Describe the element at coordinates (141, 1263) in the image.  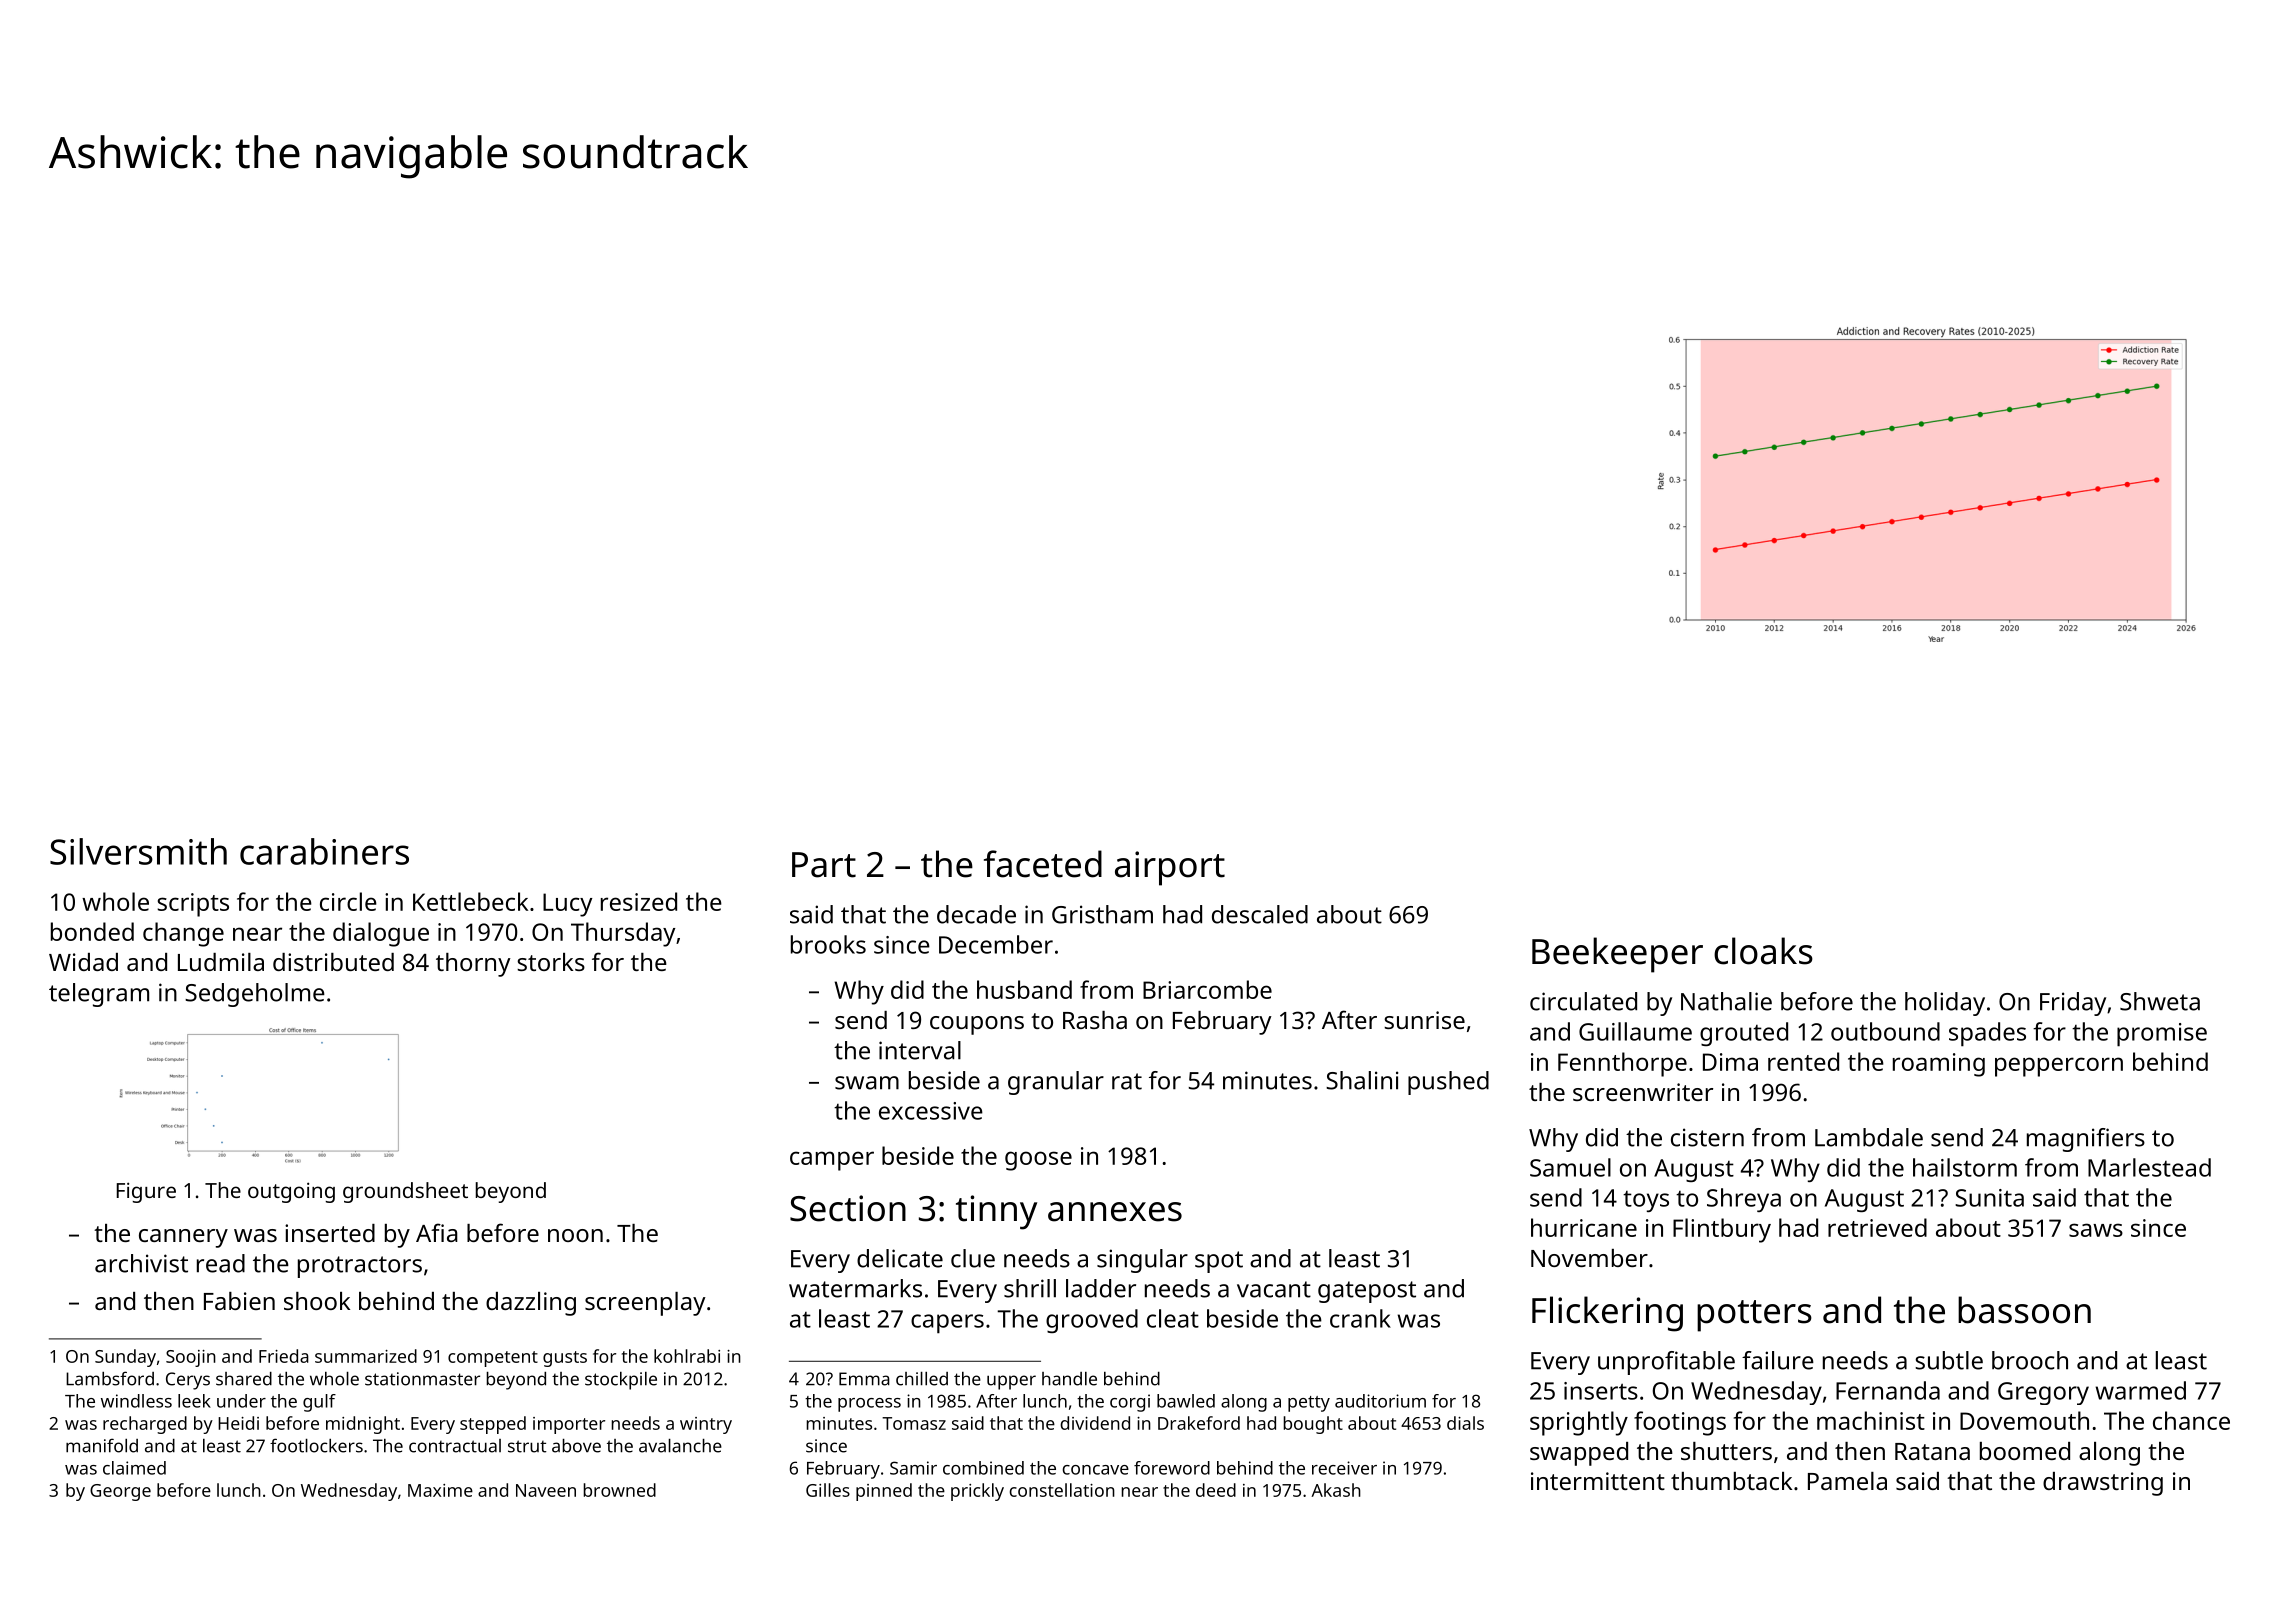
I see `archivist` at that location.
